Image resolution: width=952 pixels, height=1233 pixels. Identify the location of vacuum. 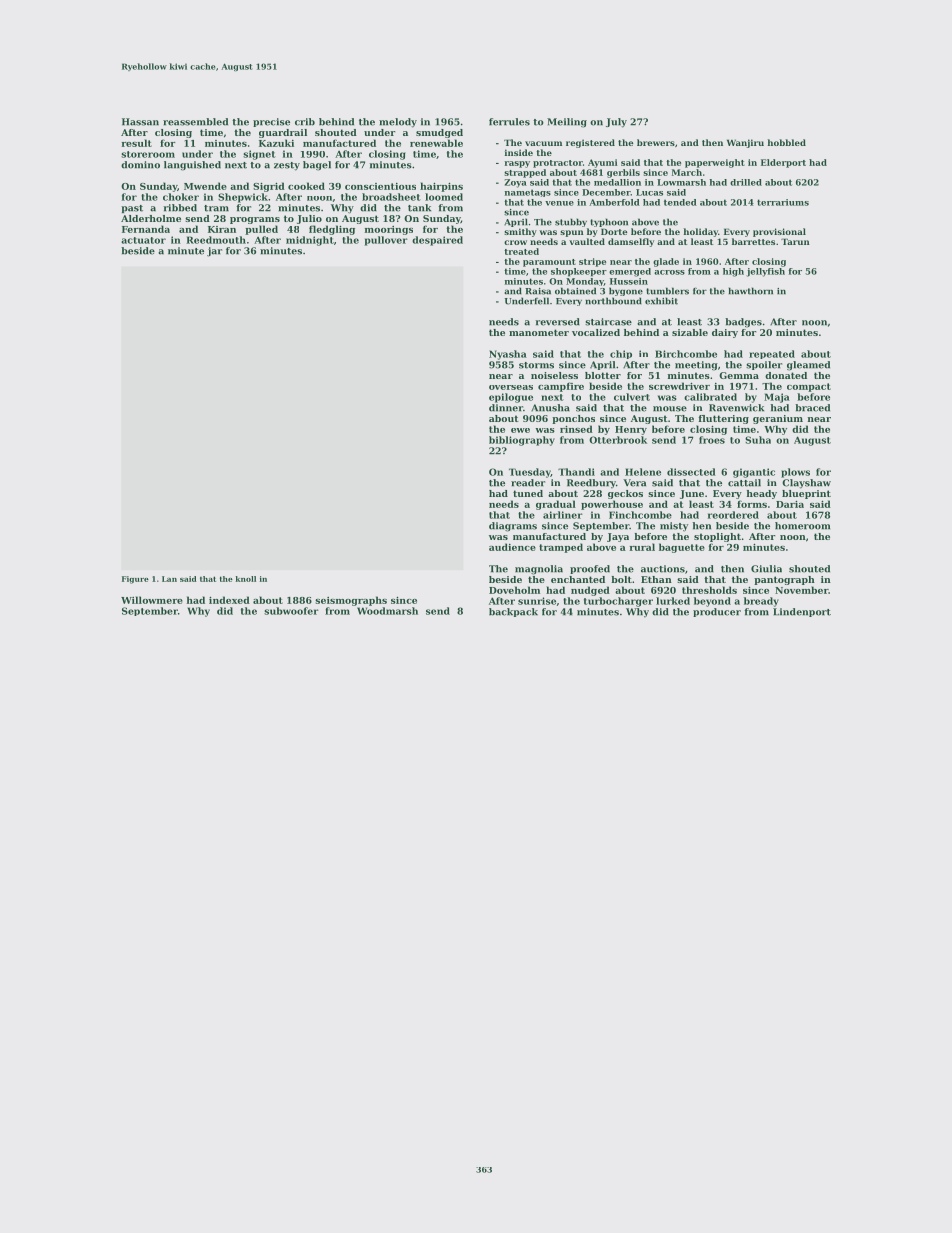
(543, 143).
